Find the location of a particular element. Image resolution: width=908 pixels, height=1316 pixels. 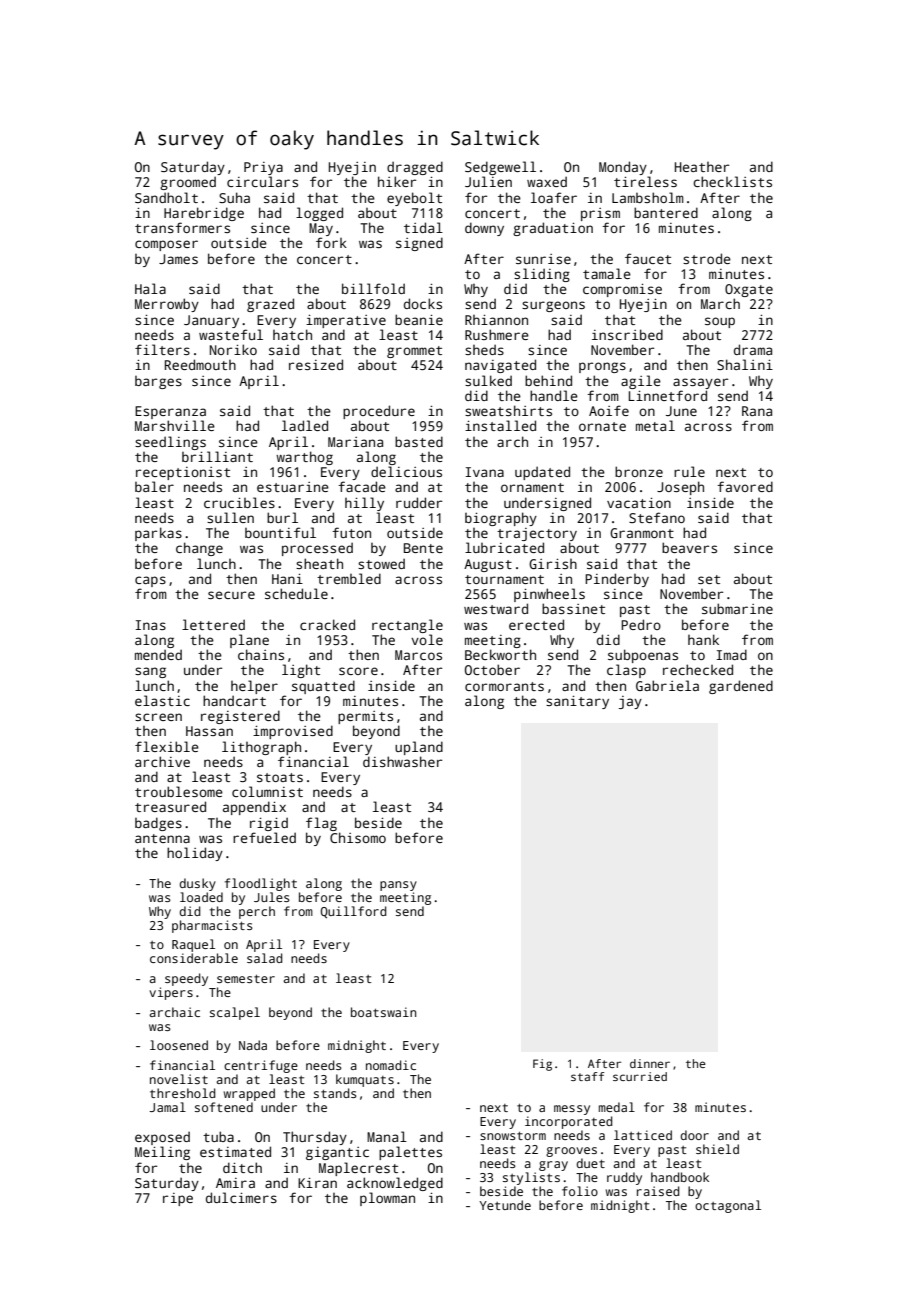

Priya is located at coordinates (263, 168).
